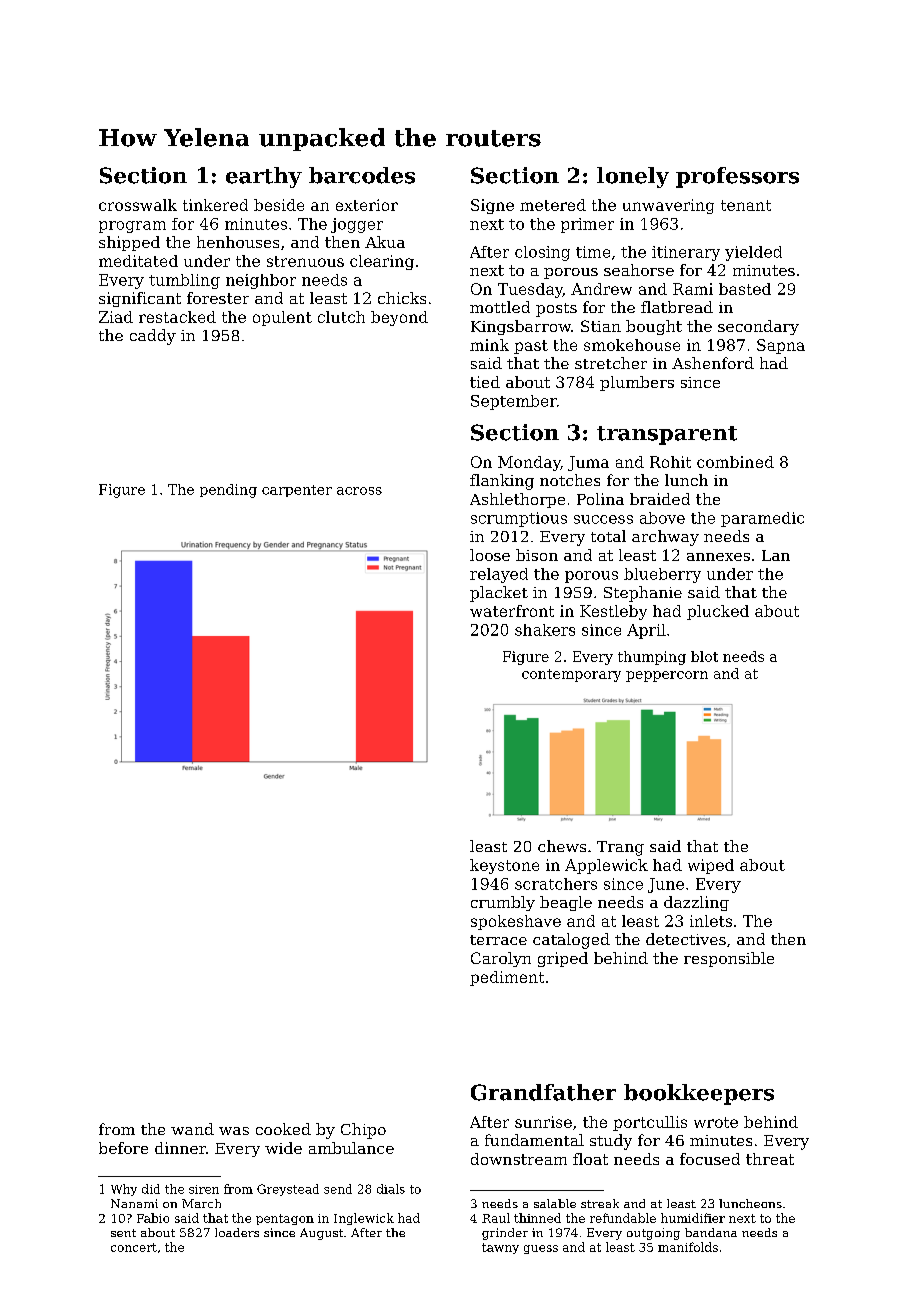 Image resolution: width=908 pixels, height=1316 pixels. I want to click on Chipo, so click(363, 1131).
